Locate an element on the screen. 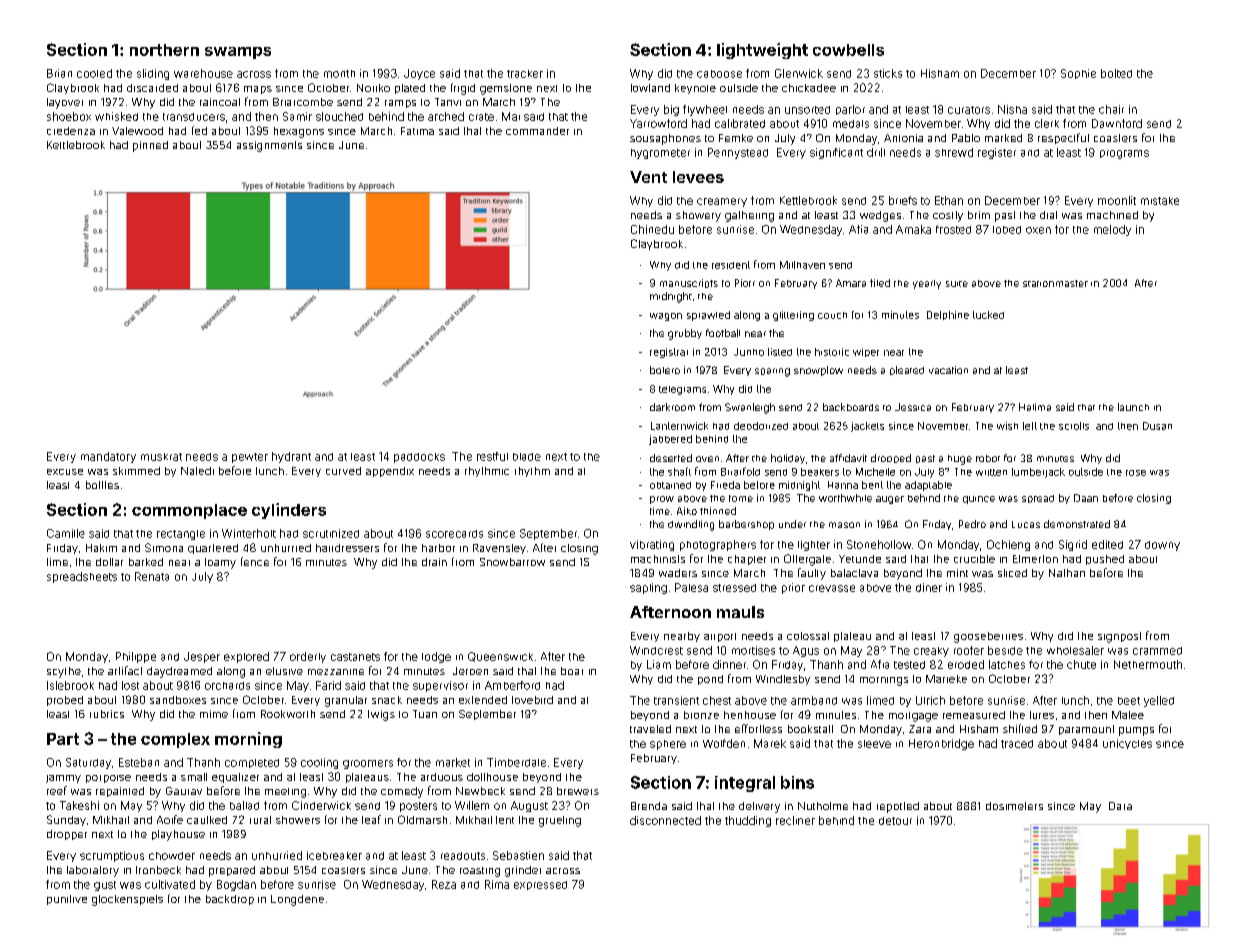 This screenshot has height=952, width=1233. muskrat is located at coordinates (161, 457).
